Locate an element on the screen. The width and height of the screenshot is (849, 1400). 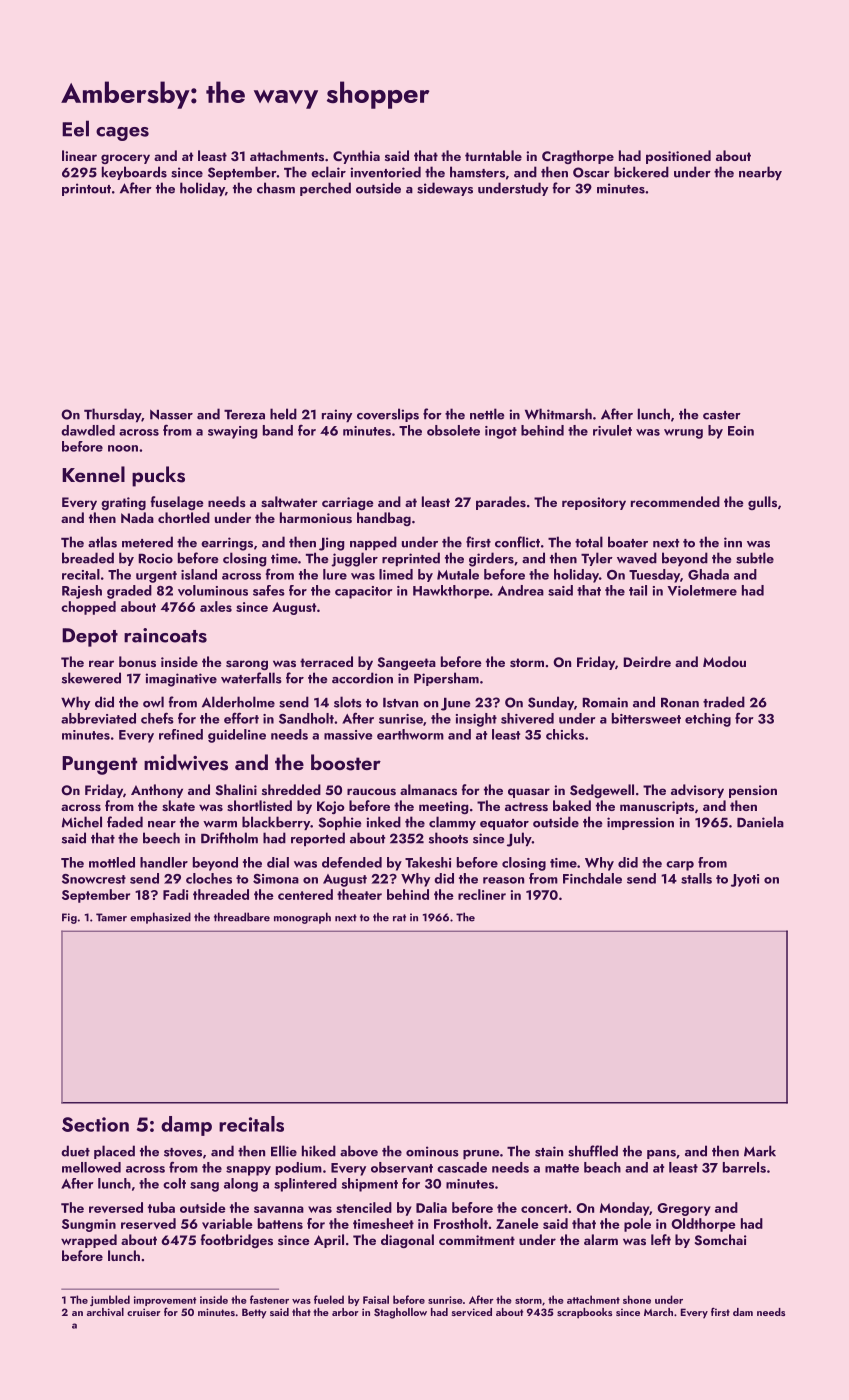
Fig is located at coordinates (69, 918).
